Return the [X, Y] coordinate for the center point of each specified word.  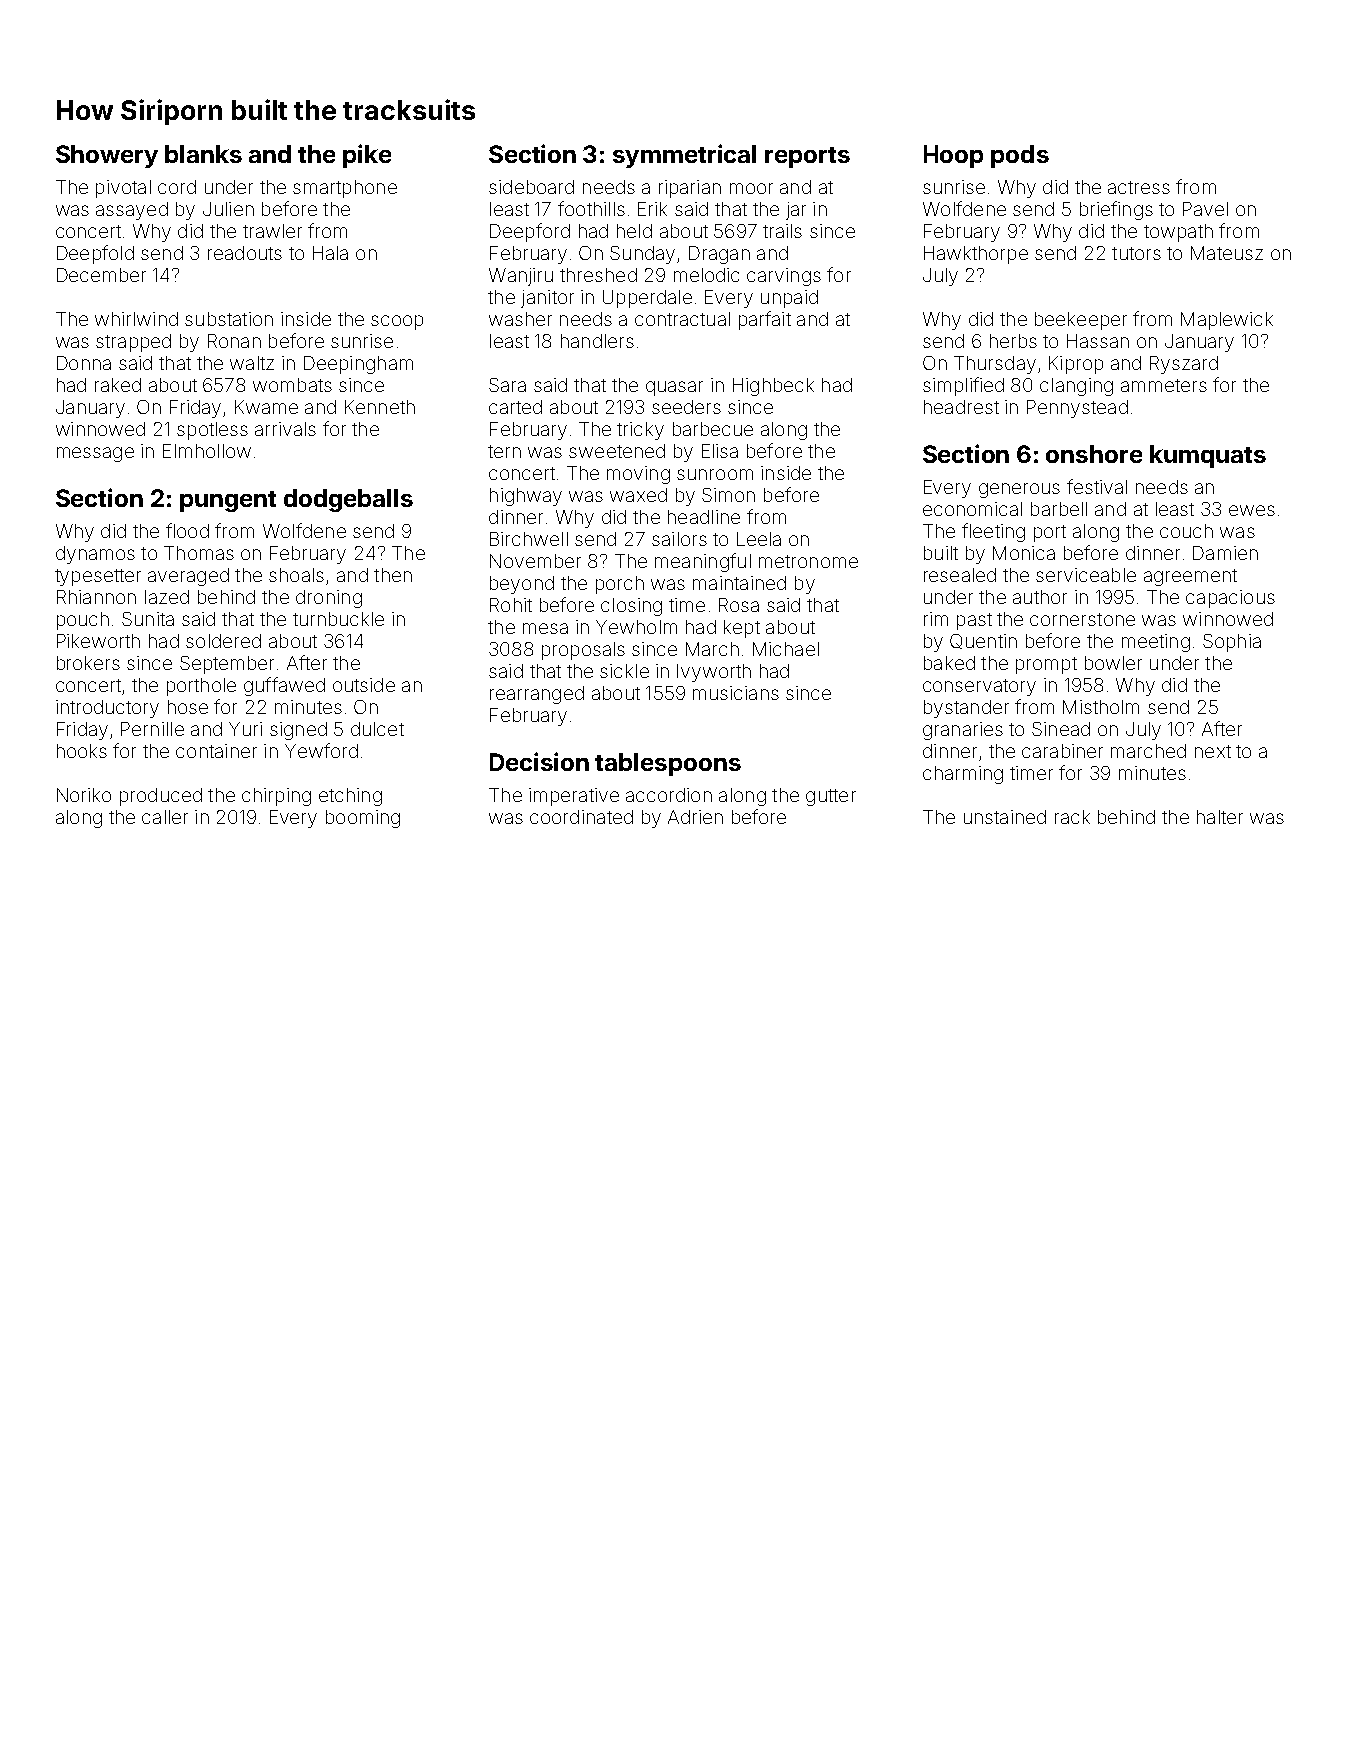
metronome [808, 561]
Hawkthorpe [976, 255]
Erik [652, 209]
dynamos [95, 555]
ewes [1252, 510]
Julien [228, 209]
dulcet [377, 729]
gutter [831, 797]
